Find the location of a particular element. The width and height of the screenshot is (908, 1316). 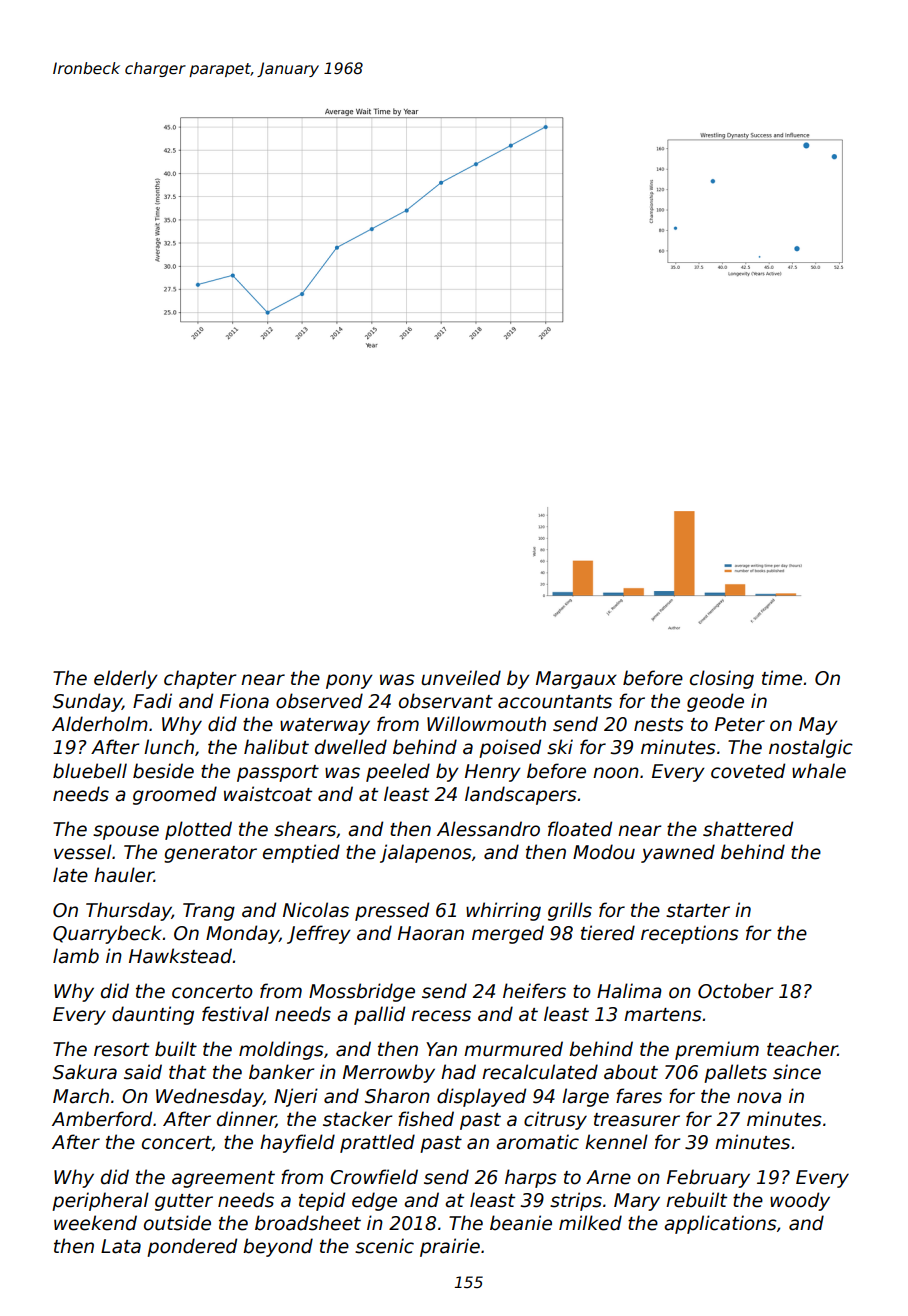

unveiled is located at coordinates (461, 678).
